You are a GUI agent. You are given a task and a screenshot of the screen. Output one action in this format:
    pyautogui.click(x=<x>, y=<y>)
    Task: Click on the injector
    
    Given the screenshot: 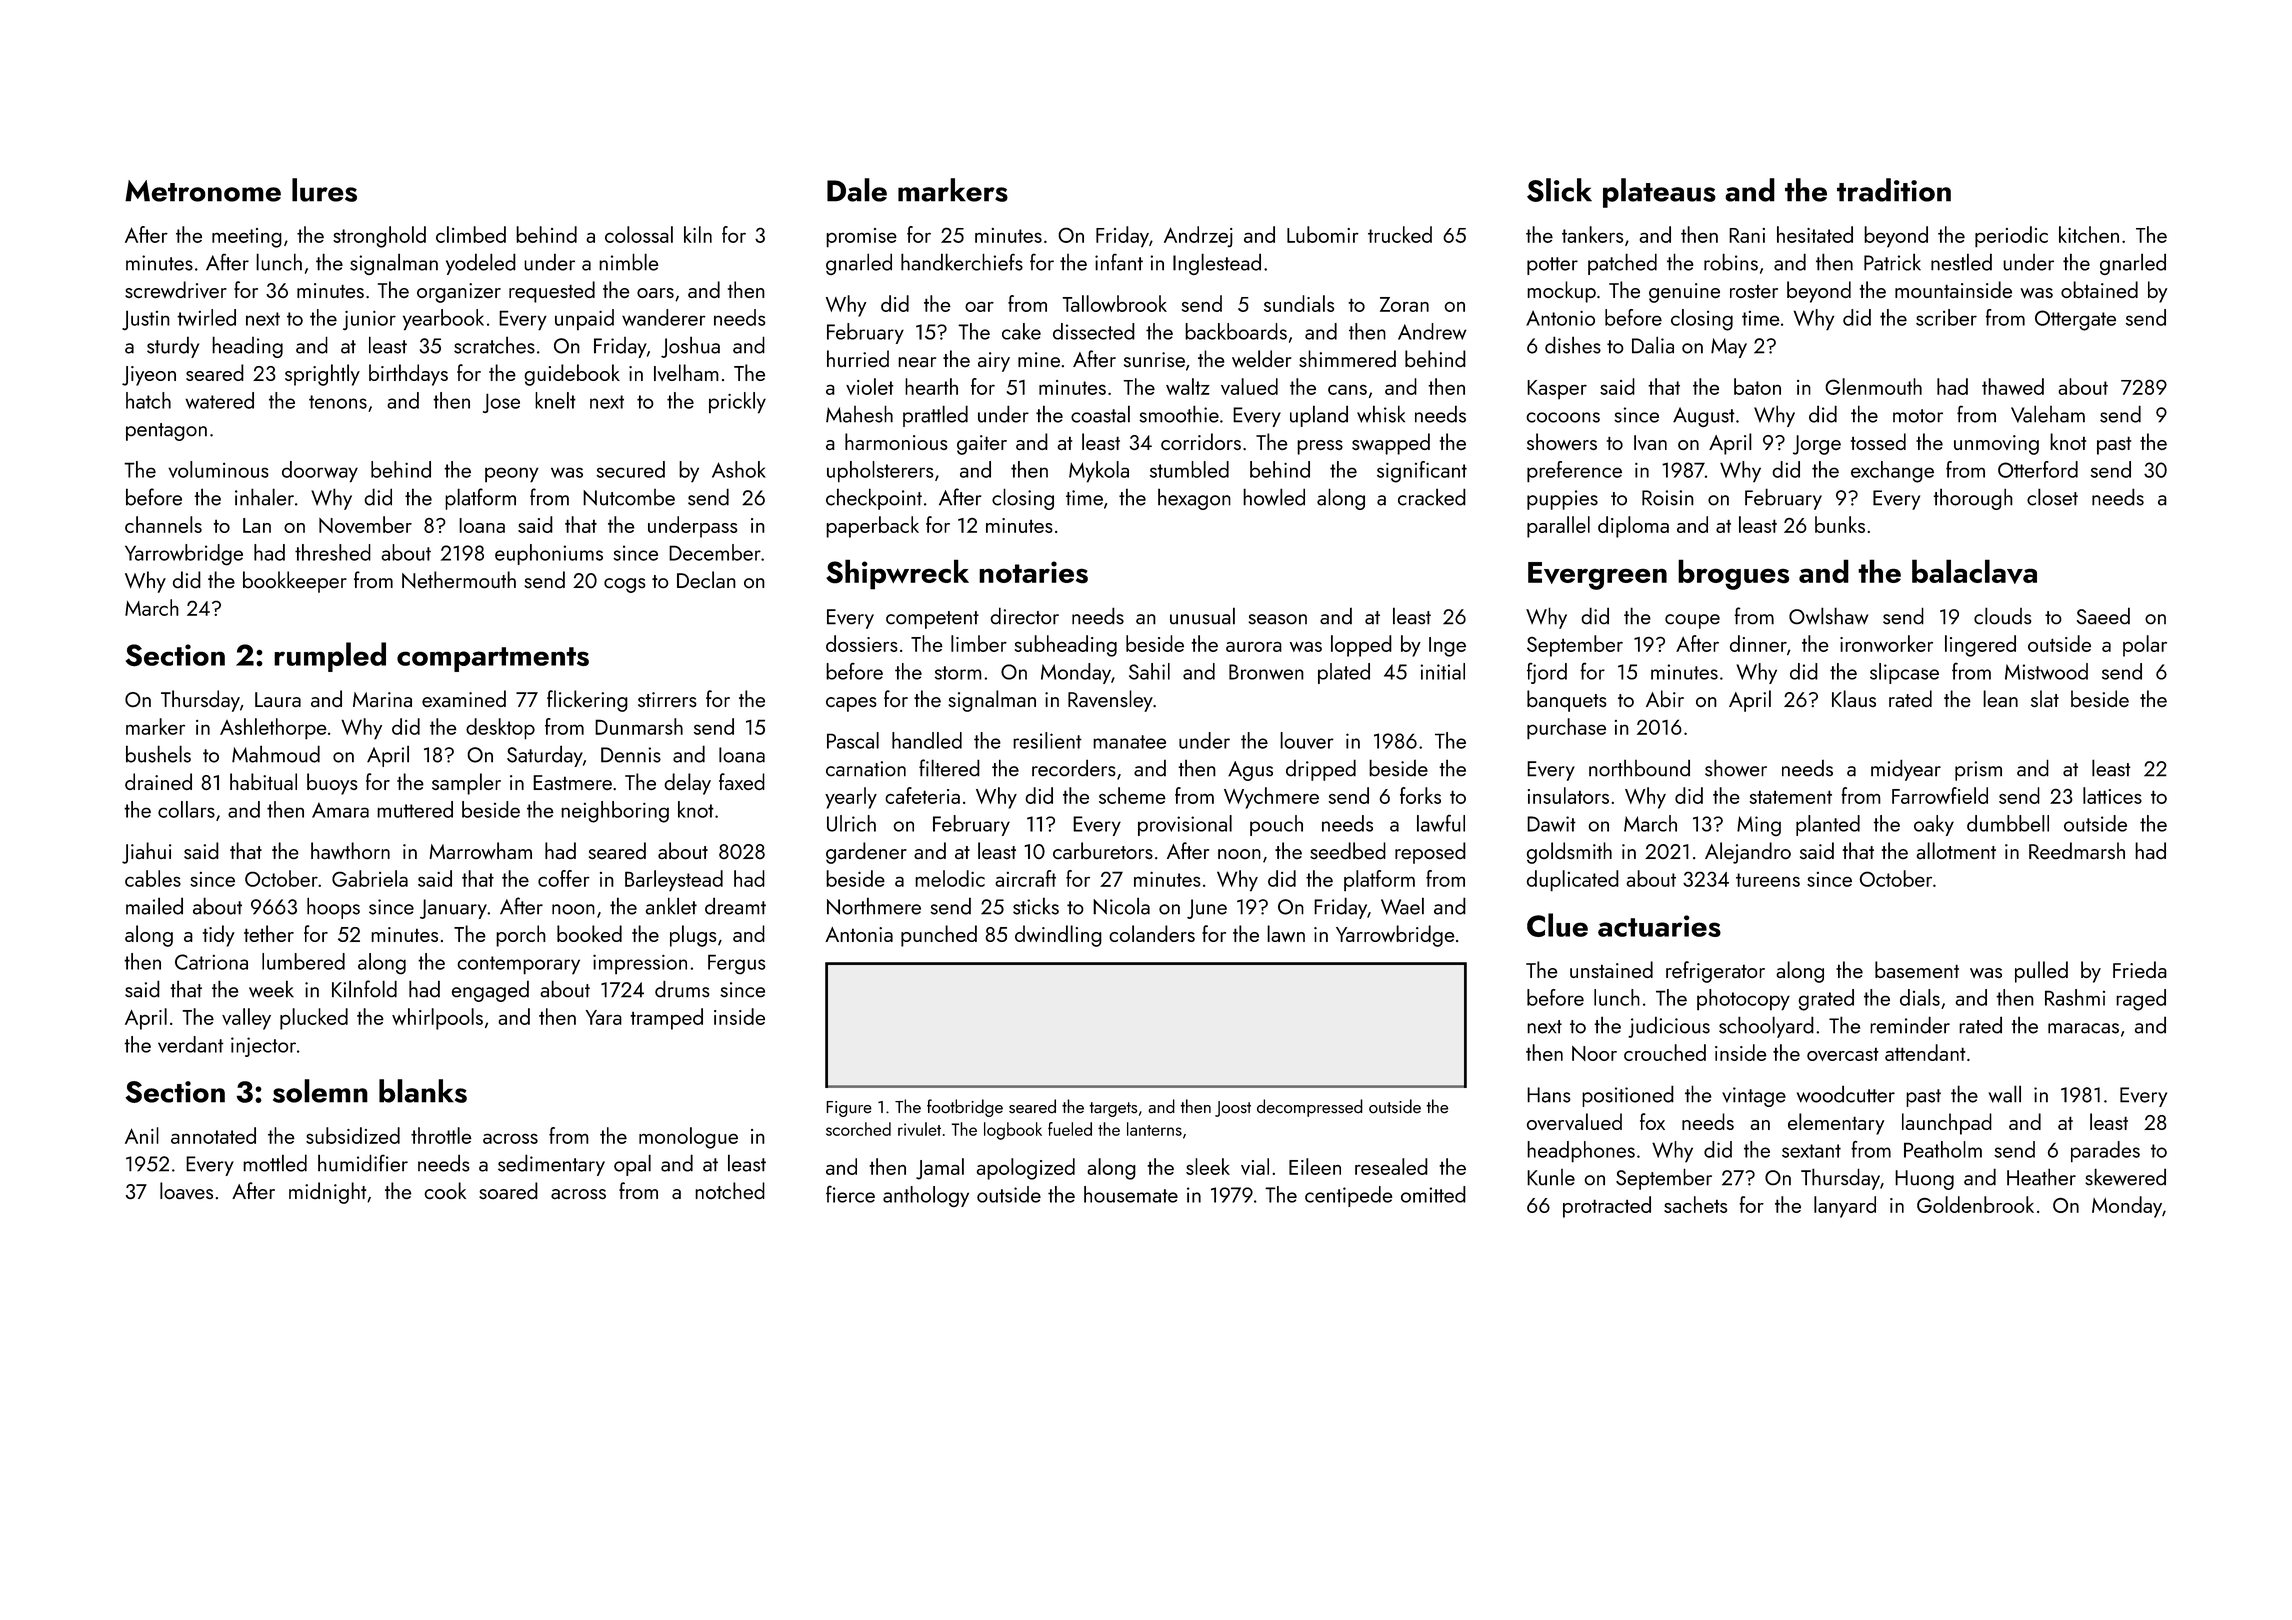 What is the action you would take?
    pyautogui.click(x=263, y=1047)
